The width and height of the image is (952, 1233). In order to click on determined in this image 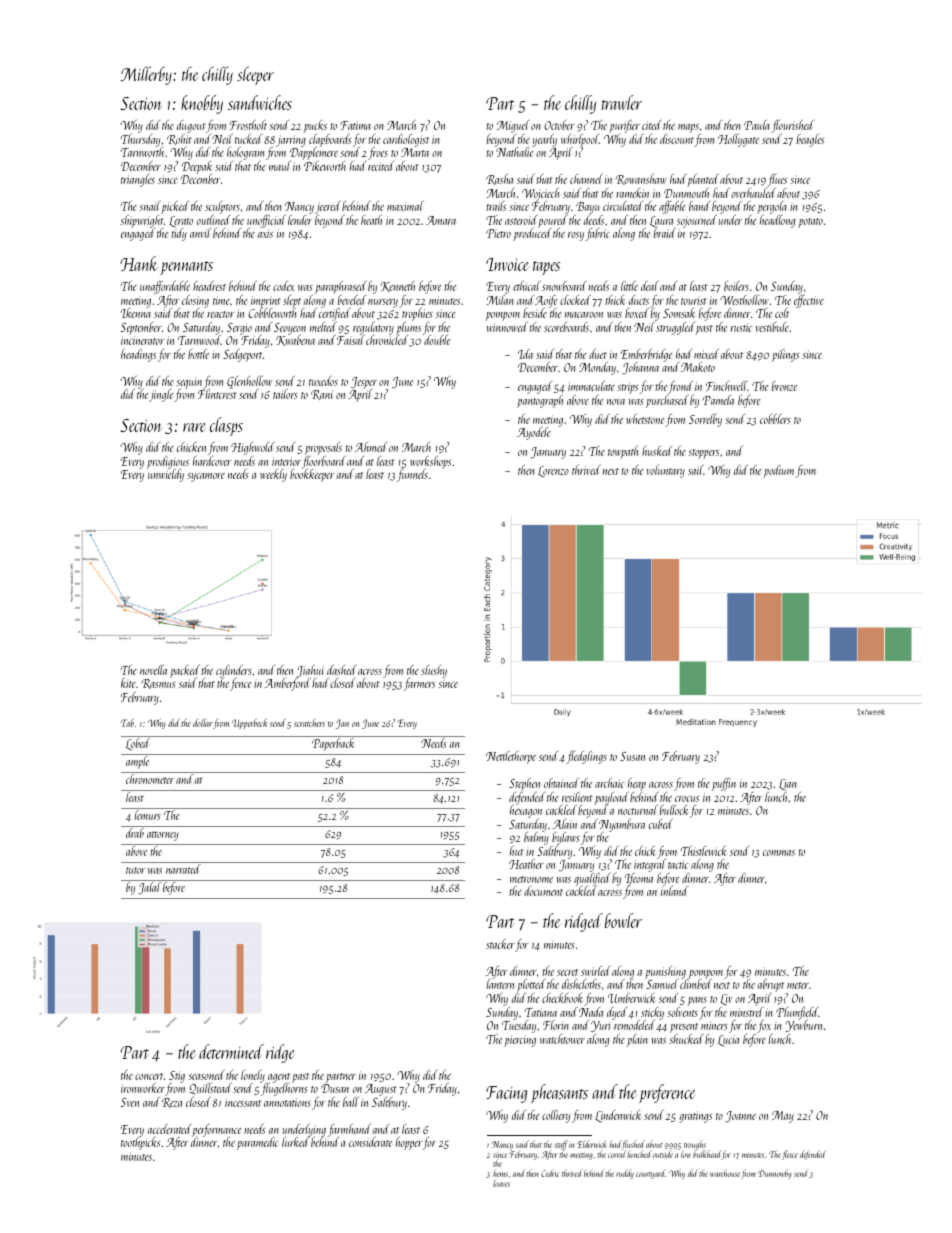, I will do `click(231, 1051)`.
